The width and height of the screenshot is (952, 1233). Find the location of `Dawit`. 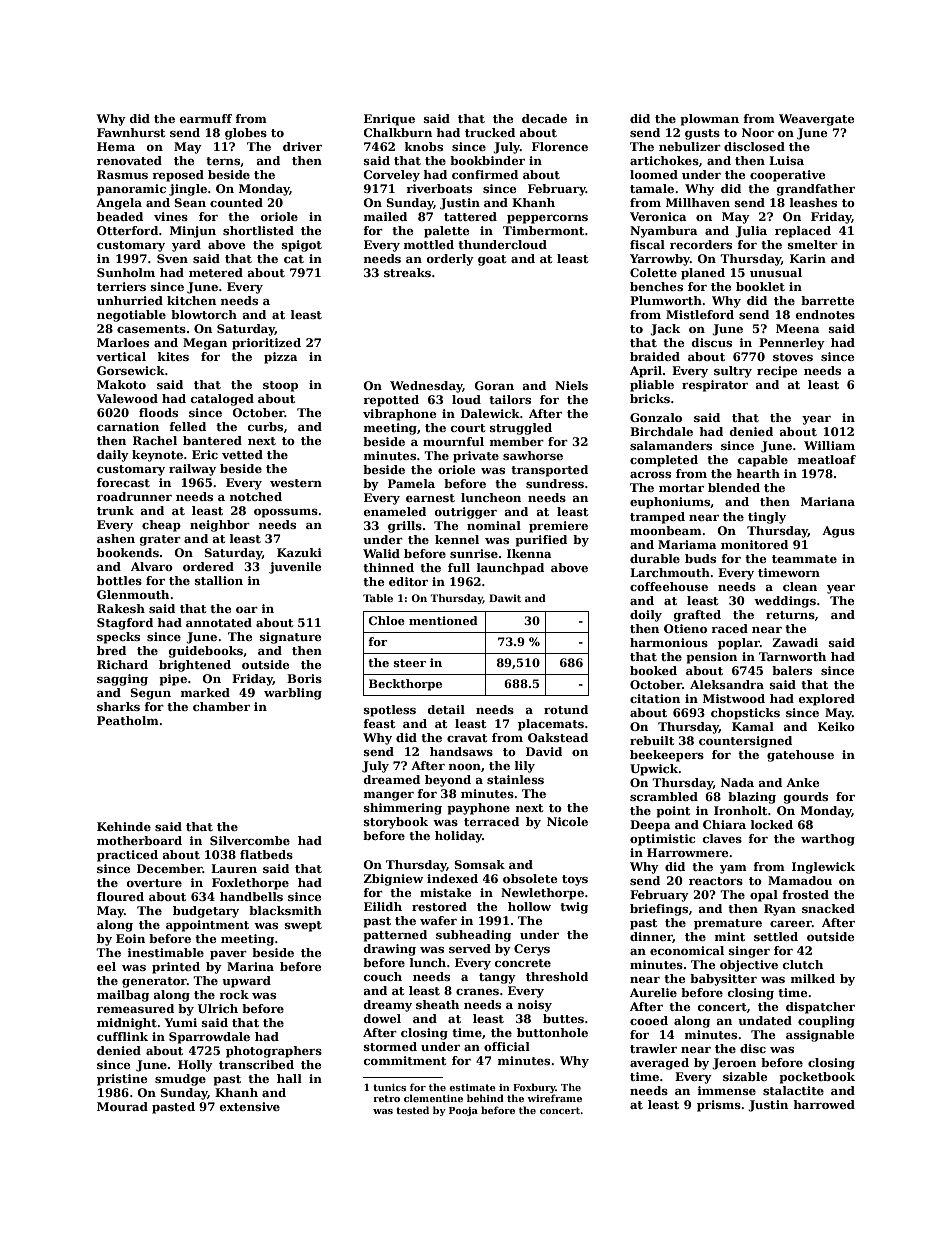

Dawit is located at coordinates (505, 598).
